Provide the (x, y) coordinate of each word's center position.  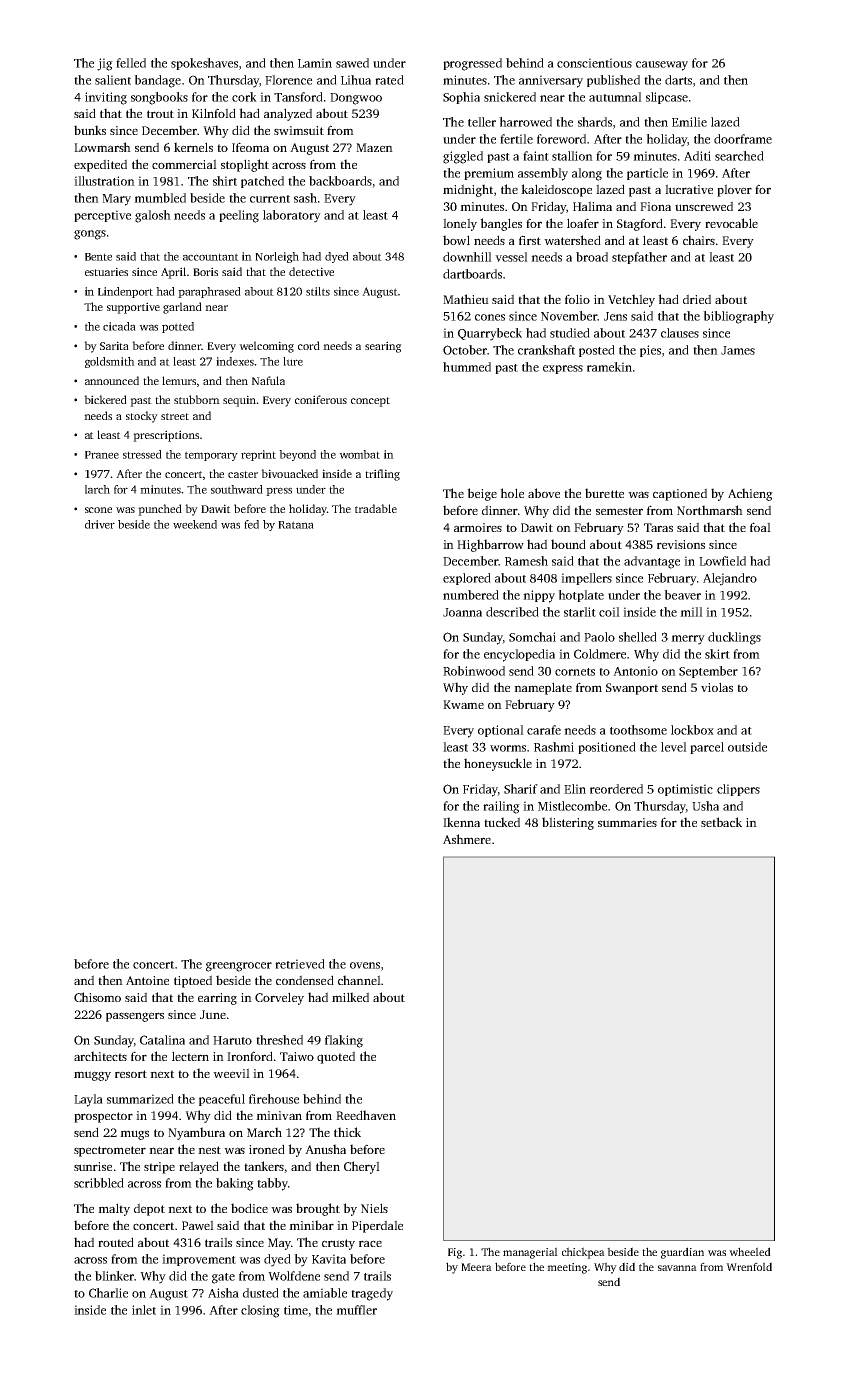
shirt (225, 181)
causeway (662, 66)
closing (260, 1311)
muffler (356, 1310)
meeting (567, 1268)
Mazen (374, 147)
